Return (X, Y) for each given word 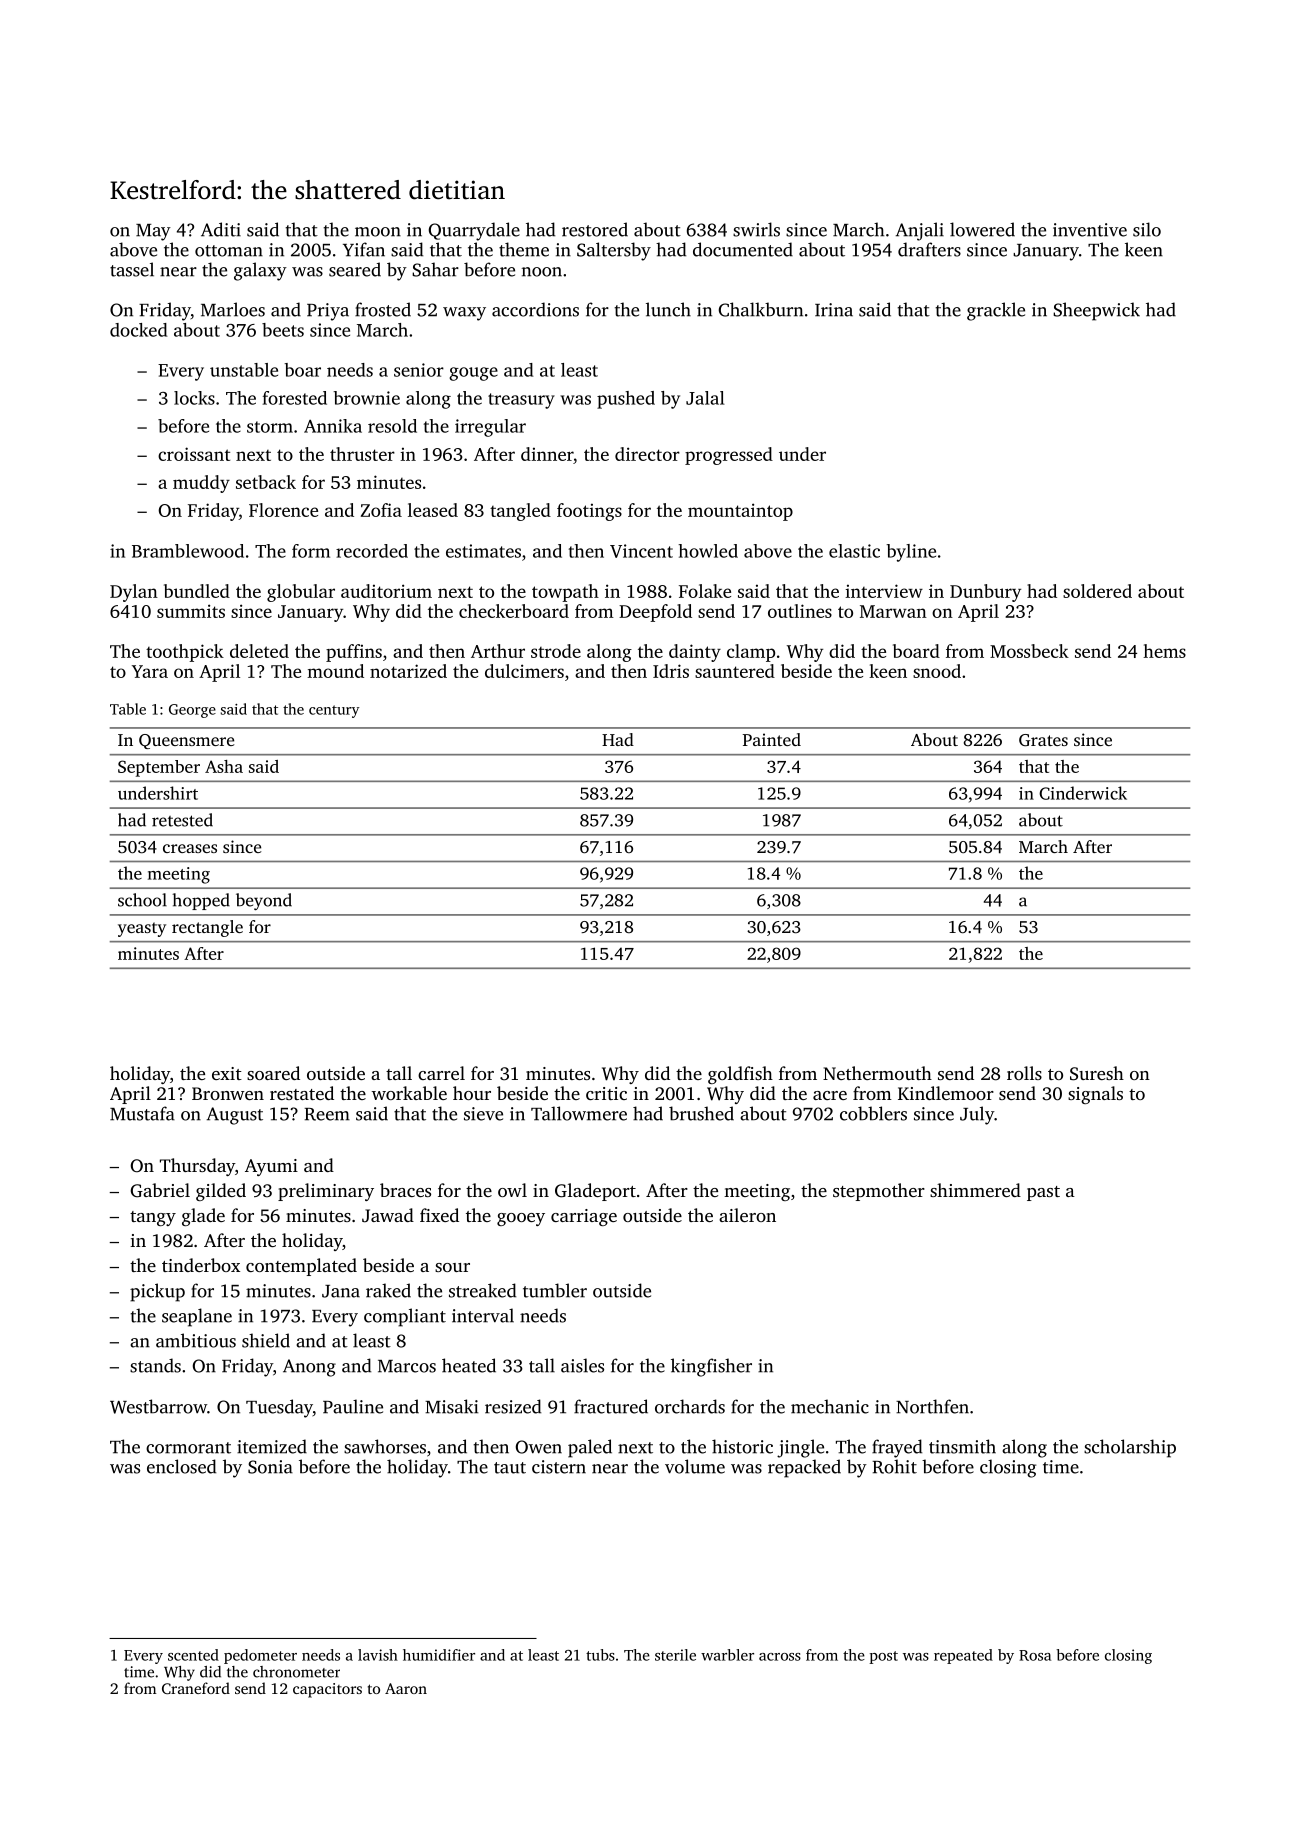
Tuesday (279, 1408)
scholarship (1130, 1448)
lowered (982, 229)
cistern (559, 1467)
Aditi (221, 229)
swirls (756, 229)
